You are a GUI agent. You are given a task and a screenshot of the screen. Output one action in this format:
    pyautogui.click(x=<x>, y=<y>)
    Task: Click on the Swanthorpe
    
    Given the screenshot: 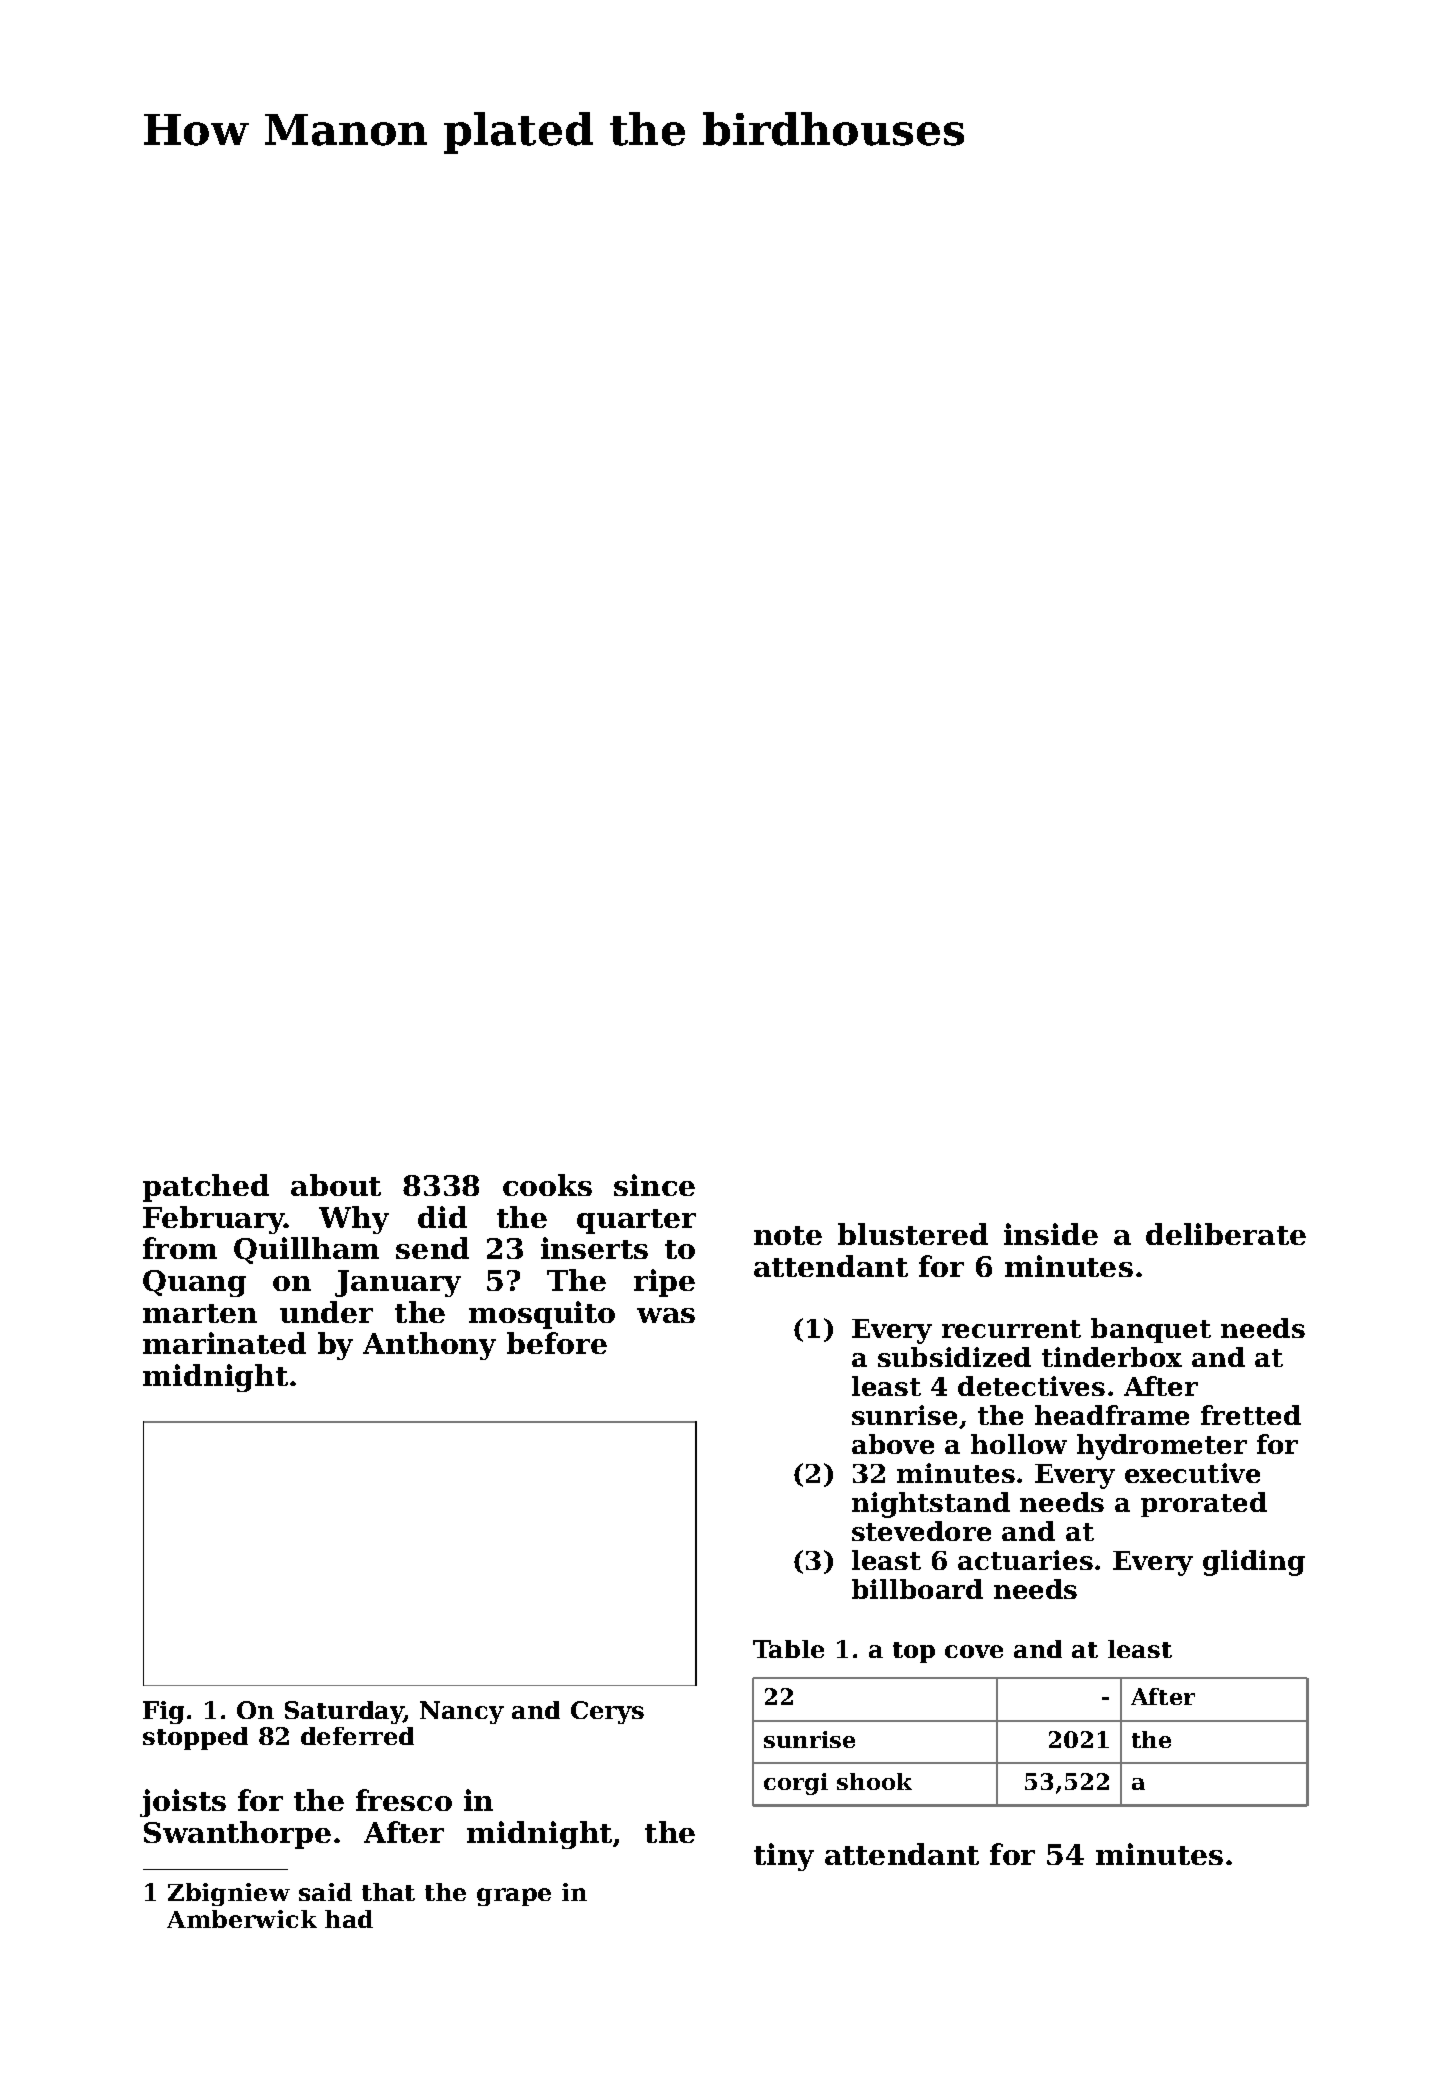 What is the action you would take?
    pyautogui.click(x=237, y=1835)
